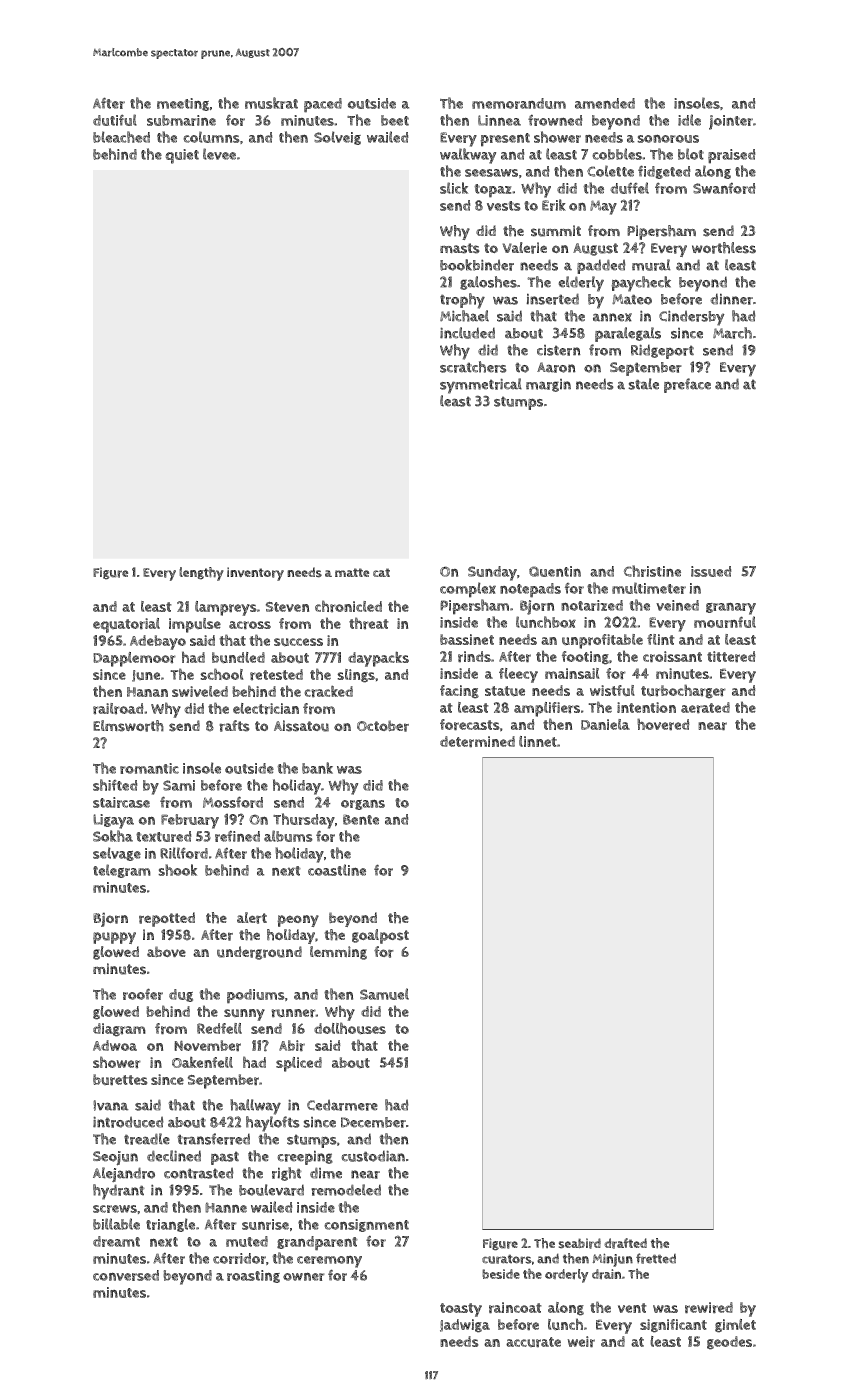  What do you see at coordinates (170, 1225) in the screenshot?
I see `triangle` at bounding box center [170, 1225].
